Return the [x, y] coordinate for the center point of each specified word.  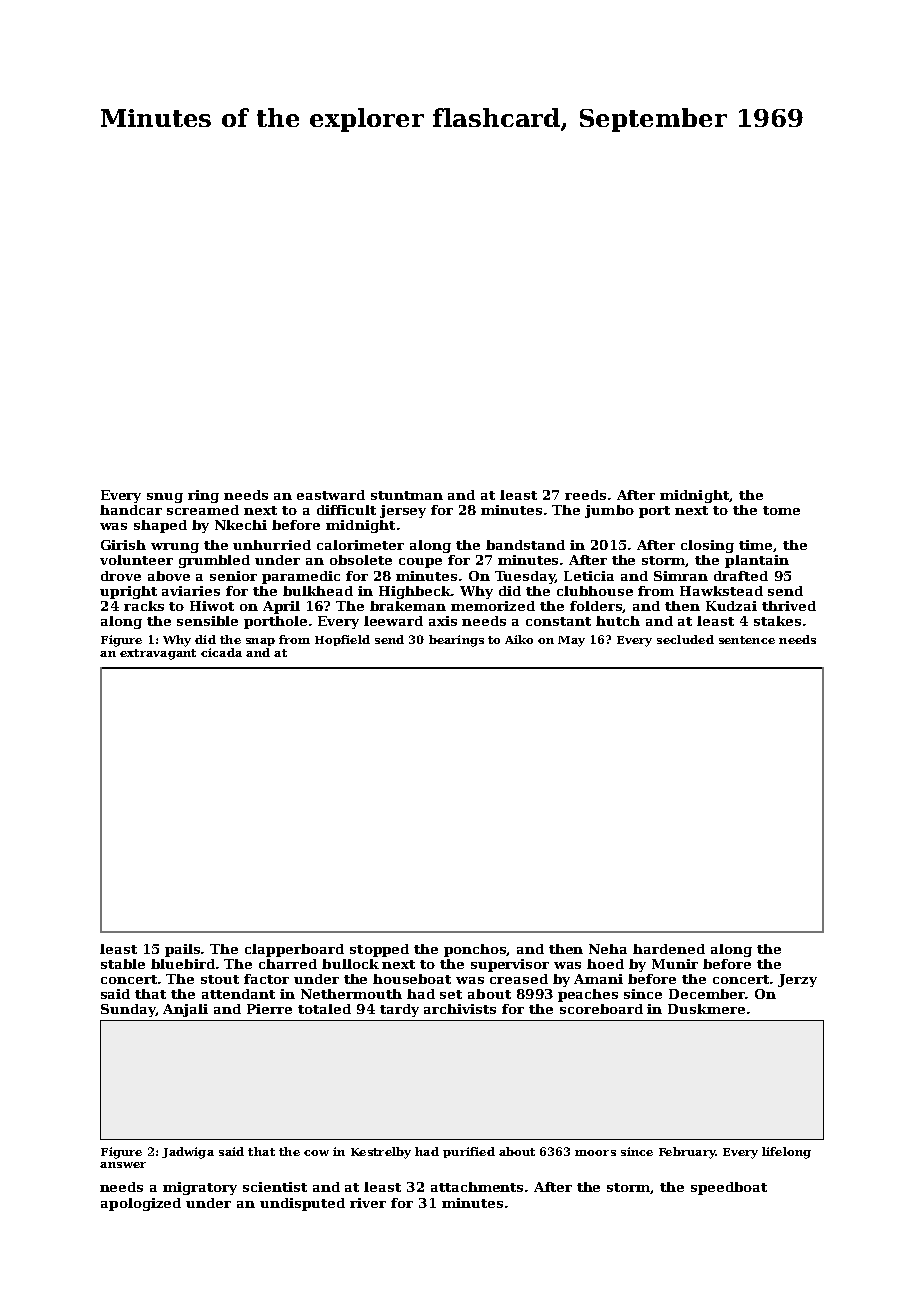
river [368, 1203]
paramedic [301, 577]
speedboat [729, 1188]
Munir [675, 964]
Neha [608, 949]
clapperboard [294, 950]
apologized [141, 1204]
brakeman [408, 606]
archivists [460, 1009]
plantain [757, 561]
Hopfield [342, 640]
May [571, 641]
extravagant [158, 654]
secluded [685, 639]
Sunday [128, 1010]
